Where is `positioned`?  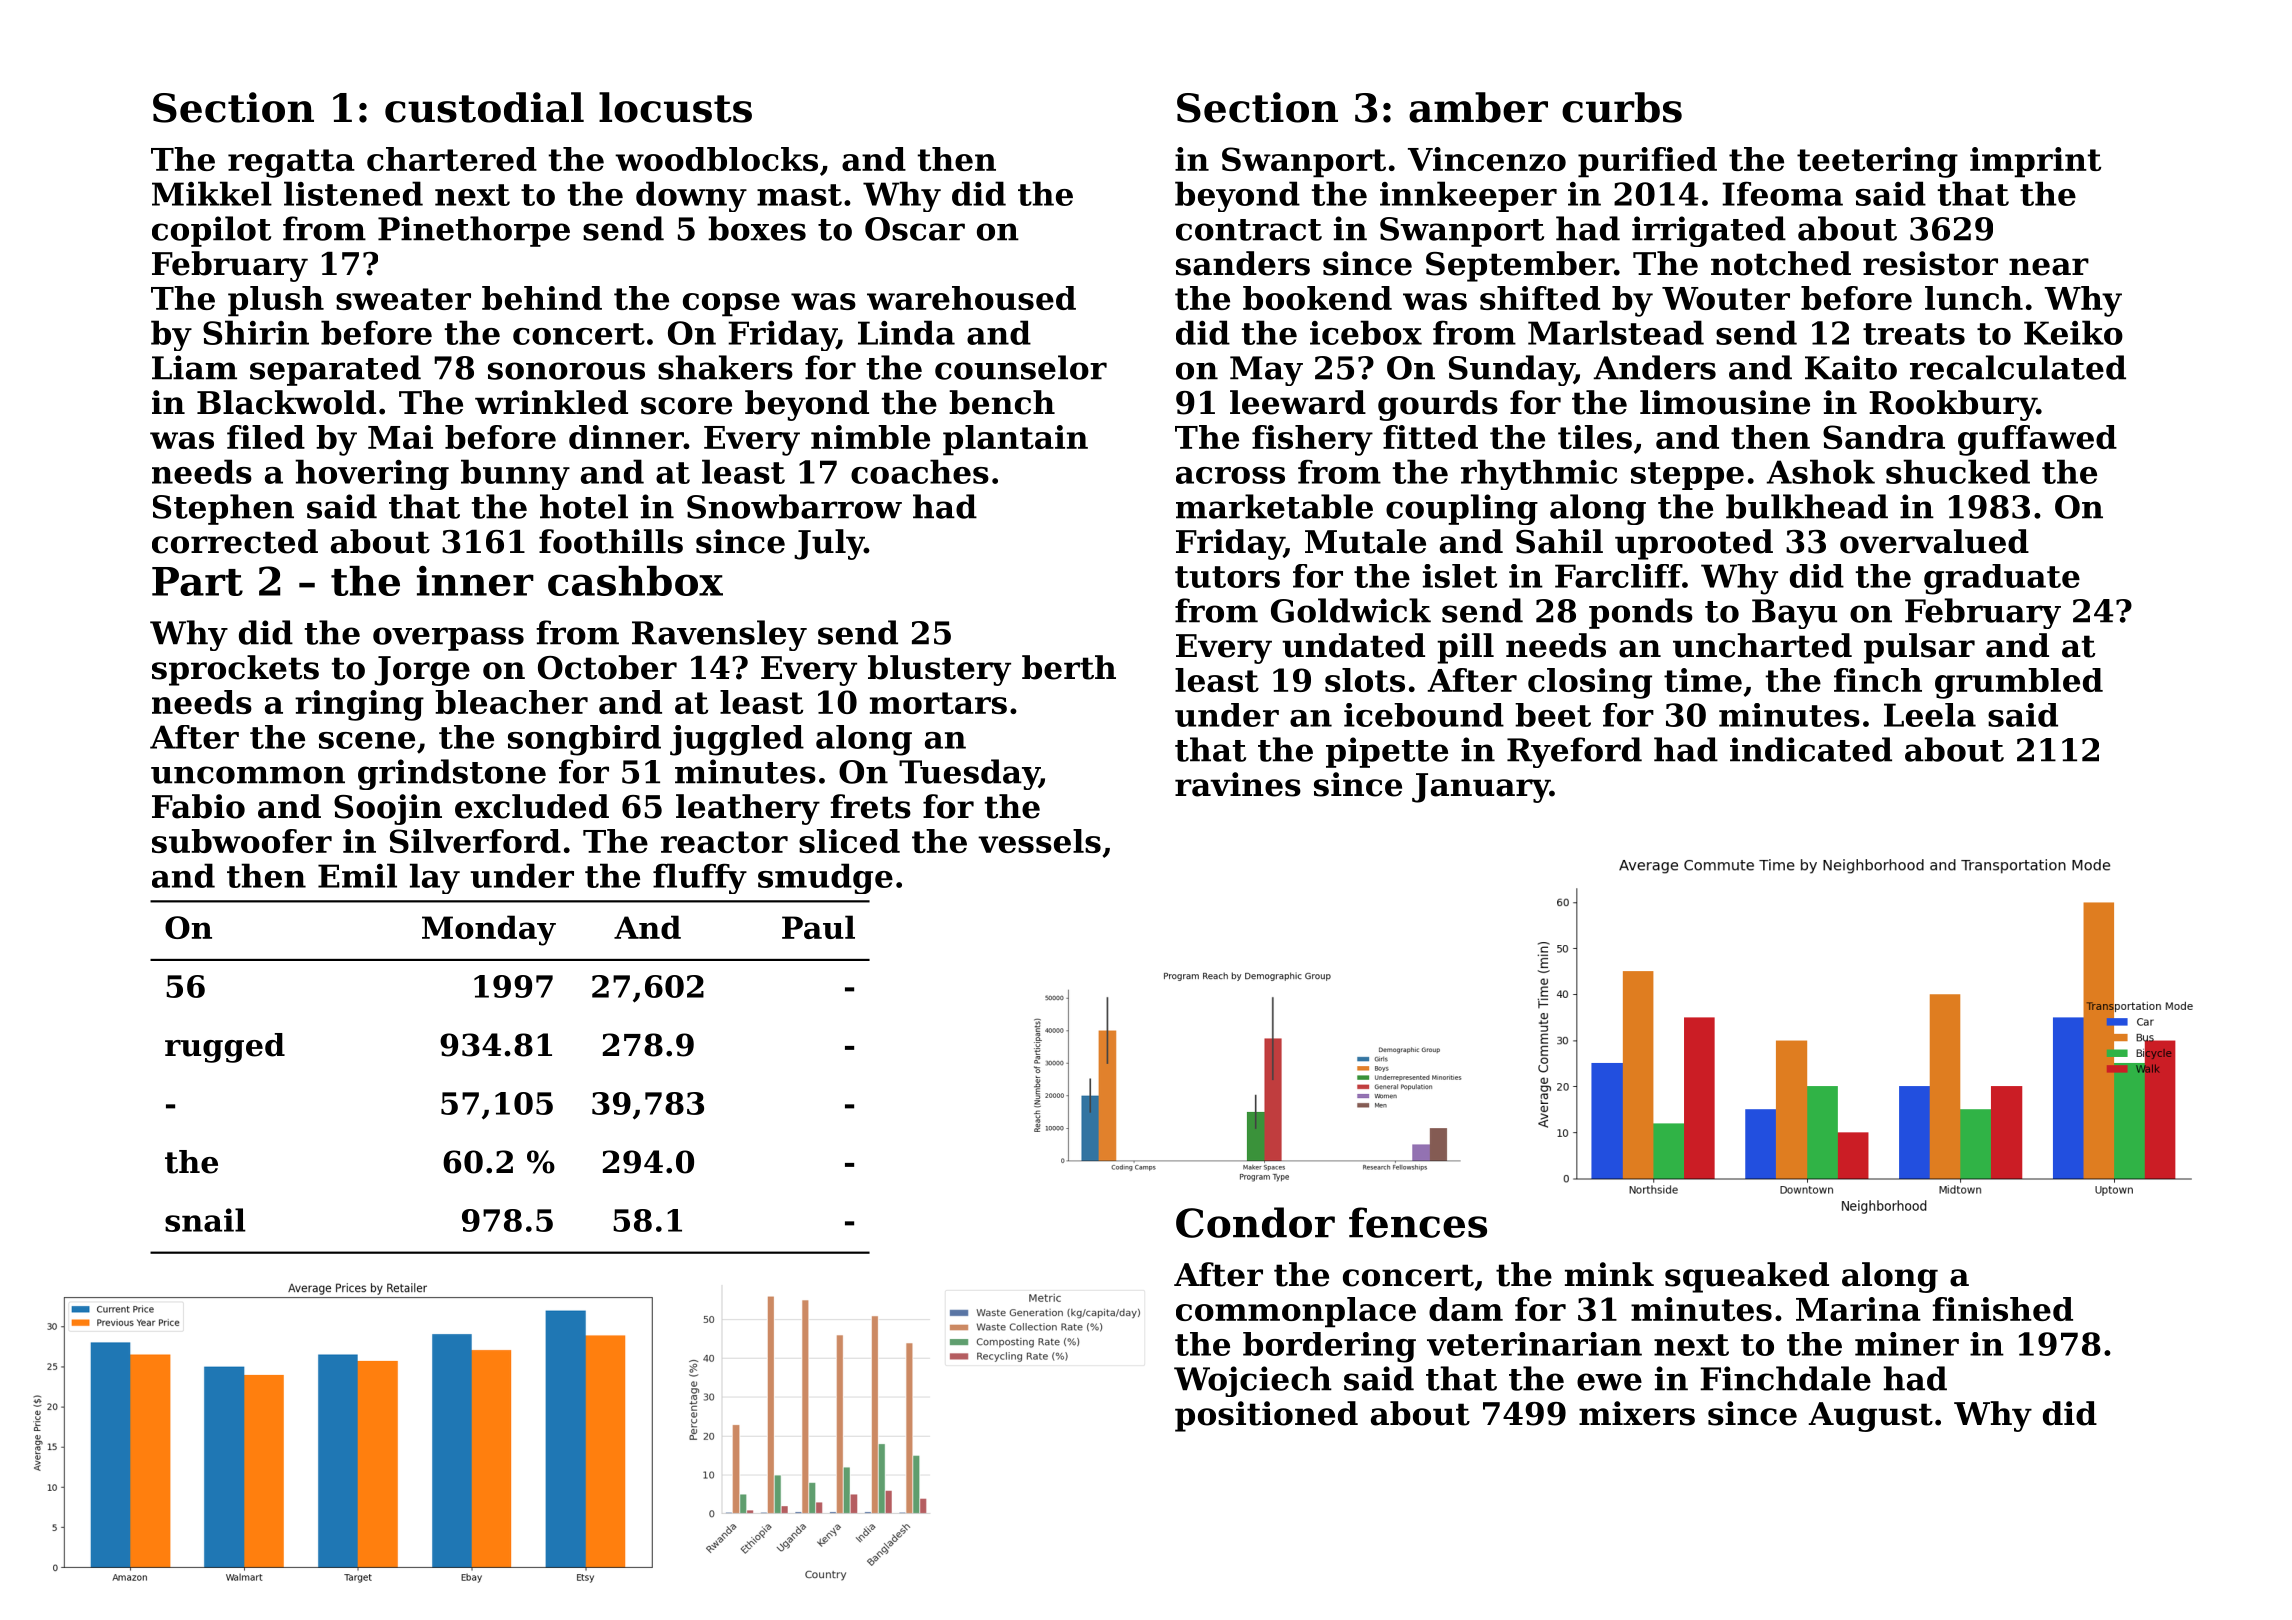
positioned is located at coordinates (1266, 1416).
